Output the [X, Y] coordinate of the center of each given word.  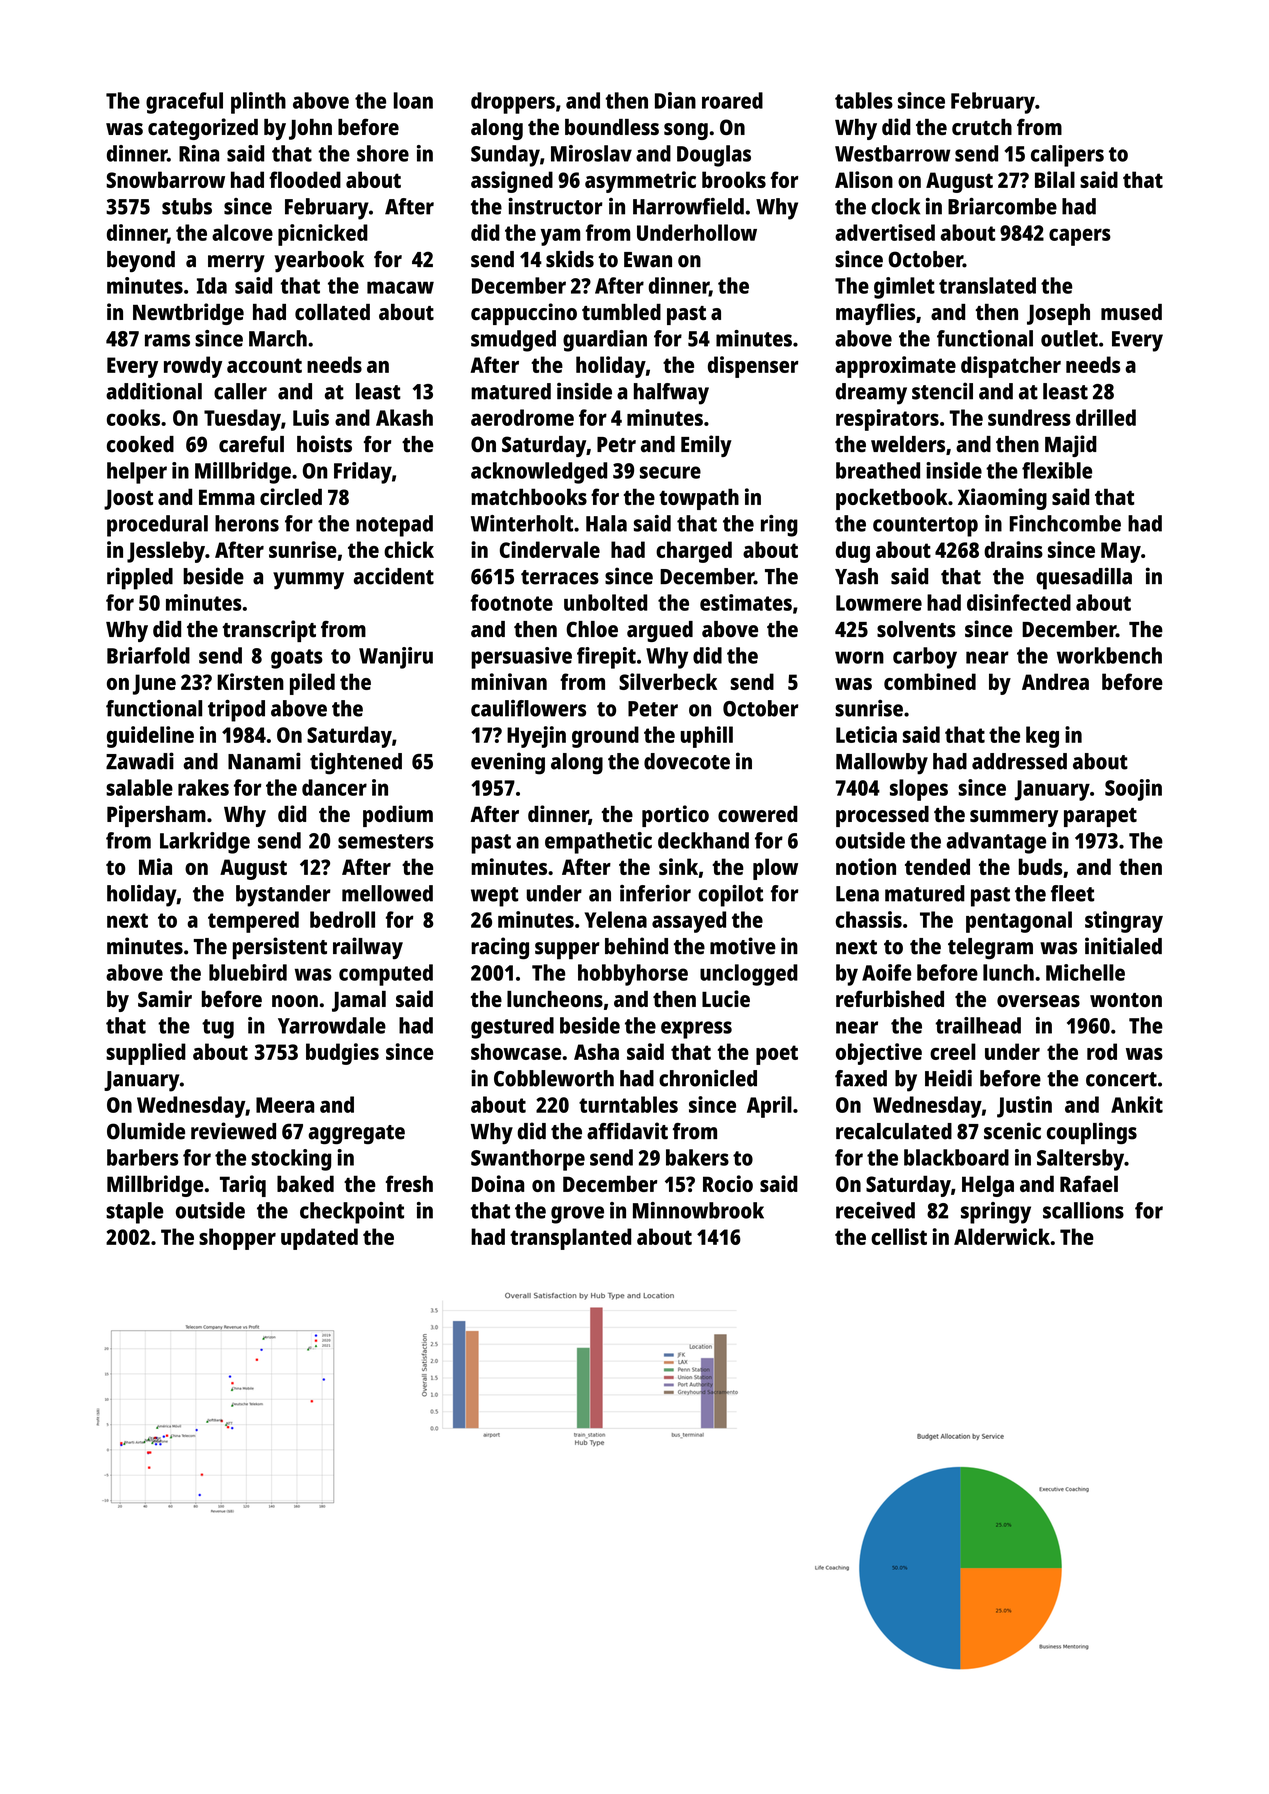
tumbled [621, 312]
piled [312, 684]
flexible [1057, 470]
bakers [697, 1157]
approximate [895, 367]
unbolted [605, 602]
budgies [342, 1054]
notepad [394, 526]
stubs [187, 206]
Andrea [1055, 681]
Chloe [592, 629]
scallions [1083, 1210]
